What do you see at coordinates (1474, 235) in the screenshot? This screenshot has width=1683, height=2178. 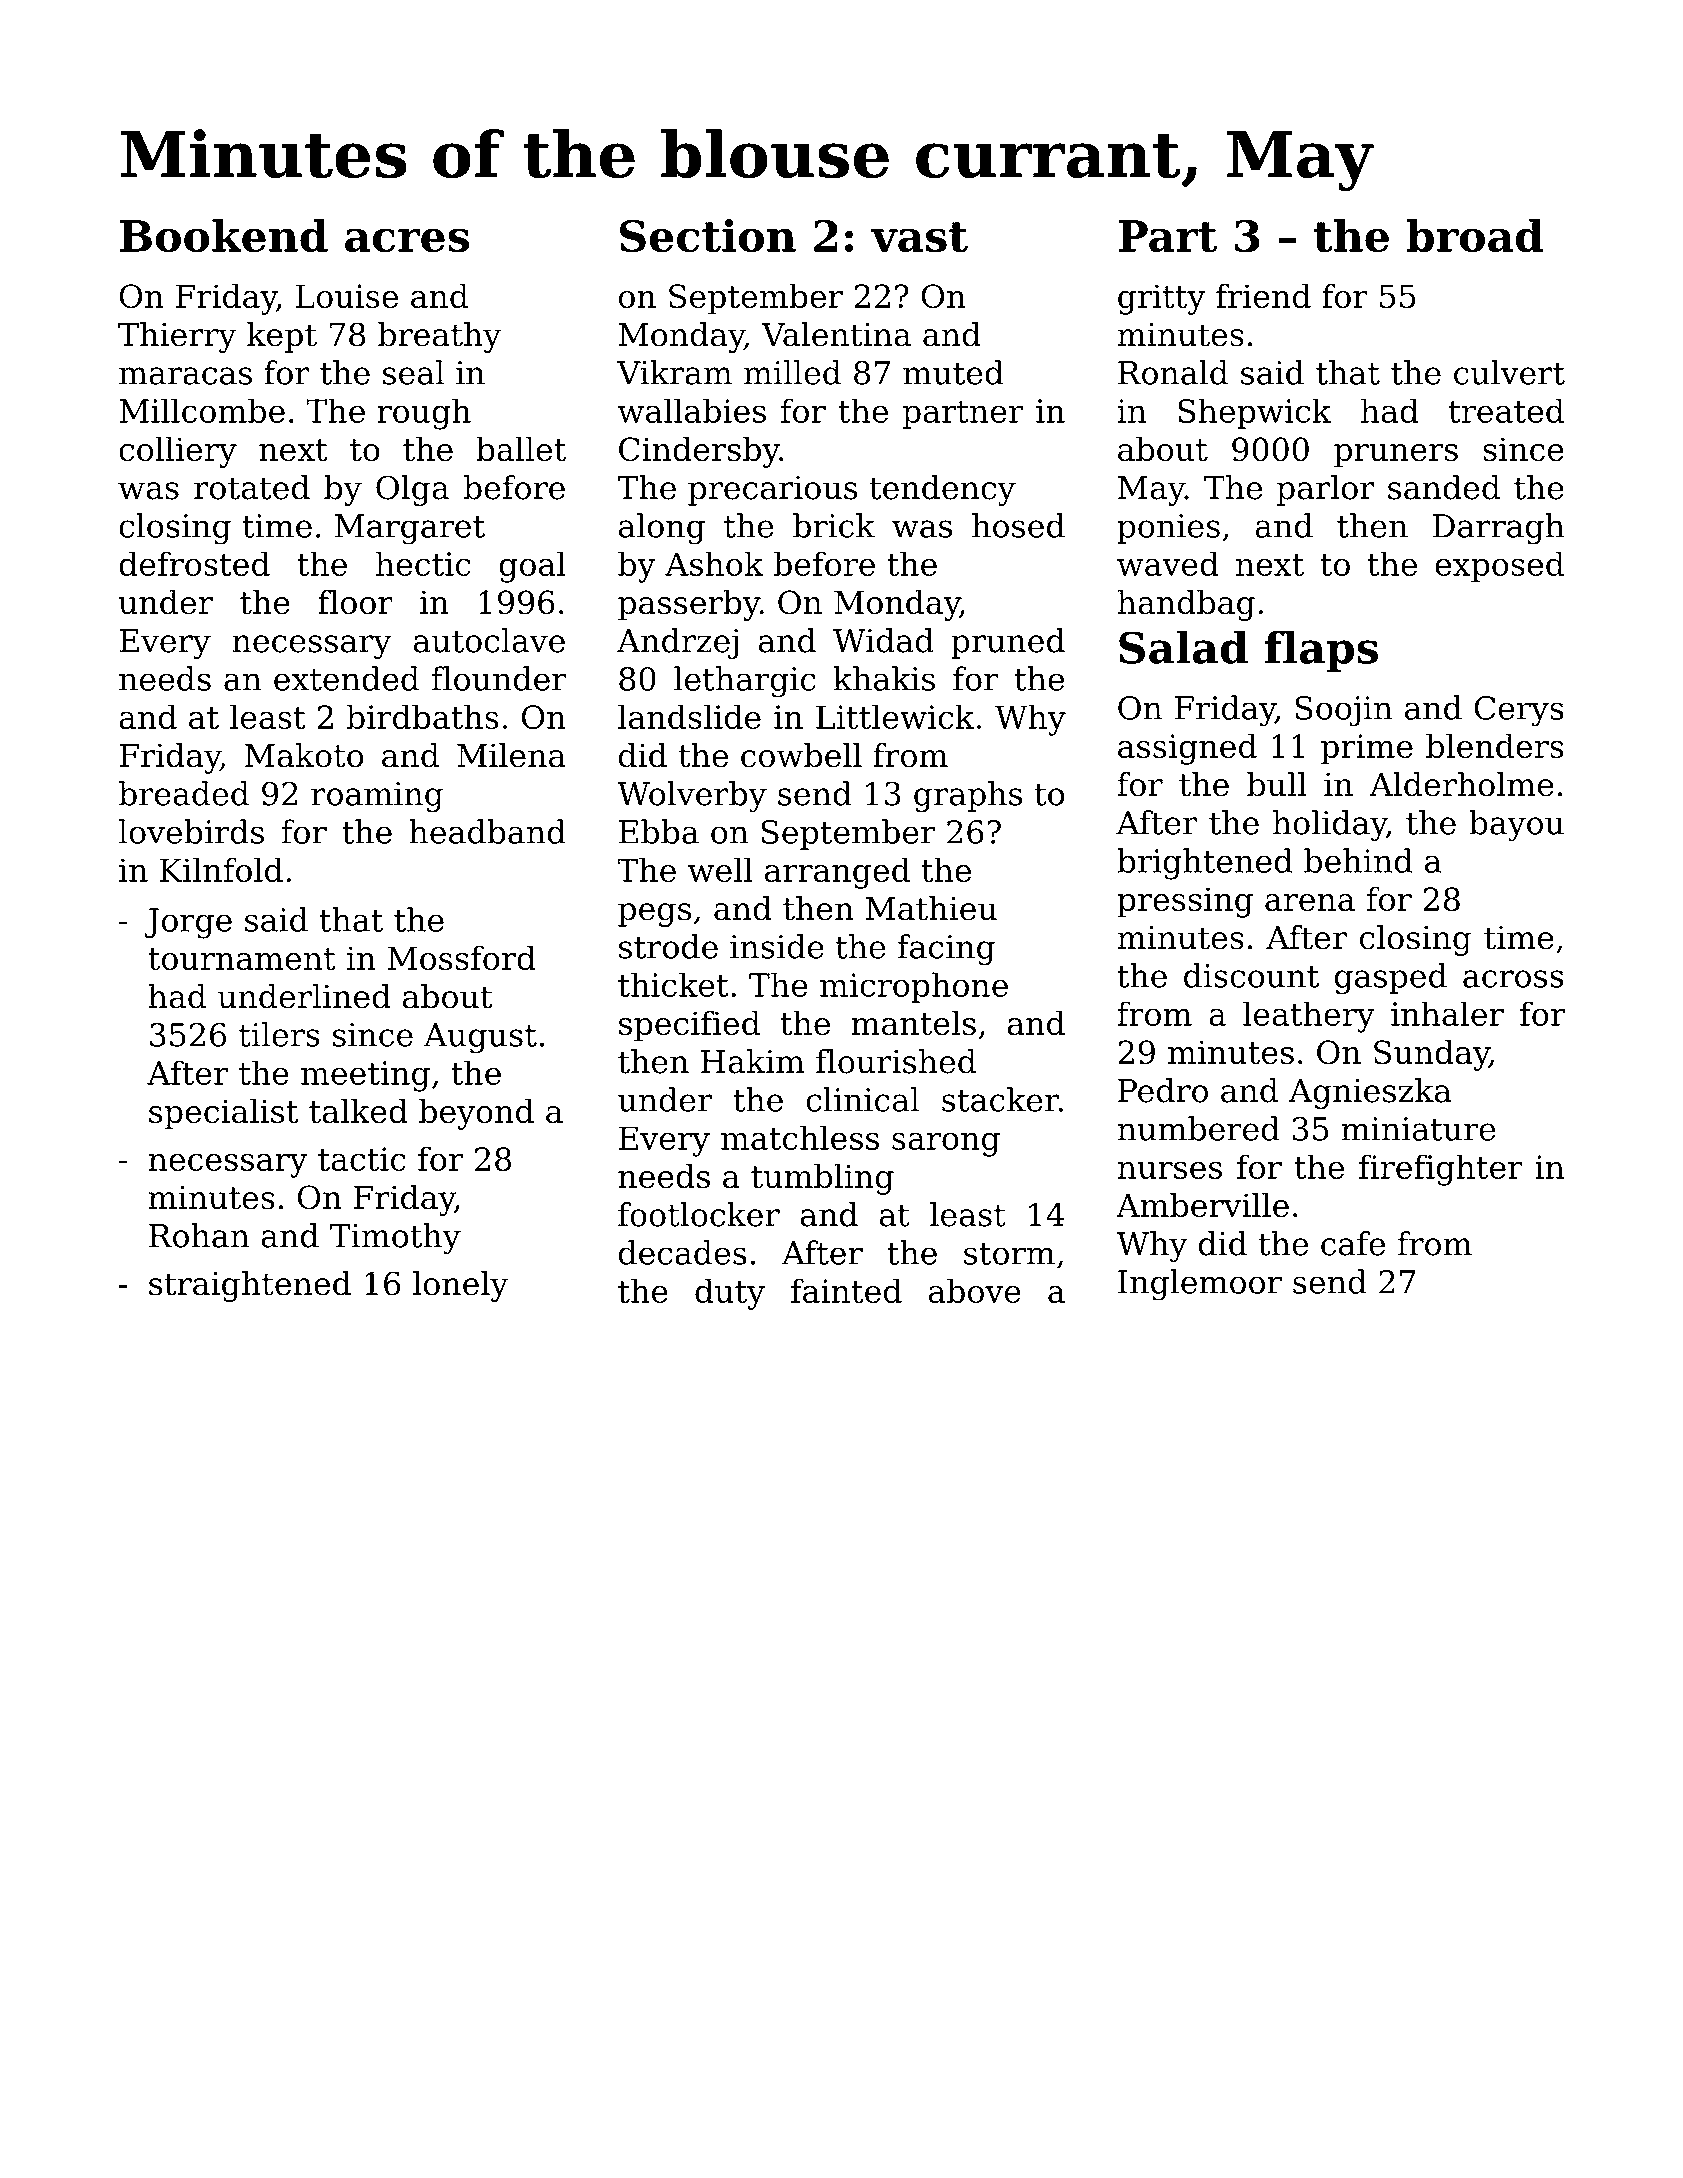 I see `broad` at bounding box center [1474, 235].
